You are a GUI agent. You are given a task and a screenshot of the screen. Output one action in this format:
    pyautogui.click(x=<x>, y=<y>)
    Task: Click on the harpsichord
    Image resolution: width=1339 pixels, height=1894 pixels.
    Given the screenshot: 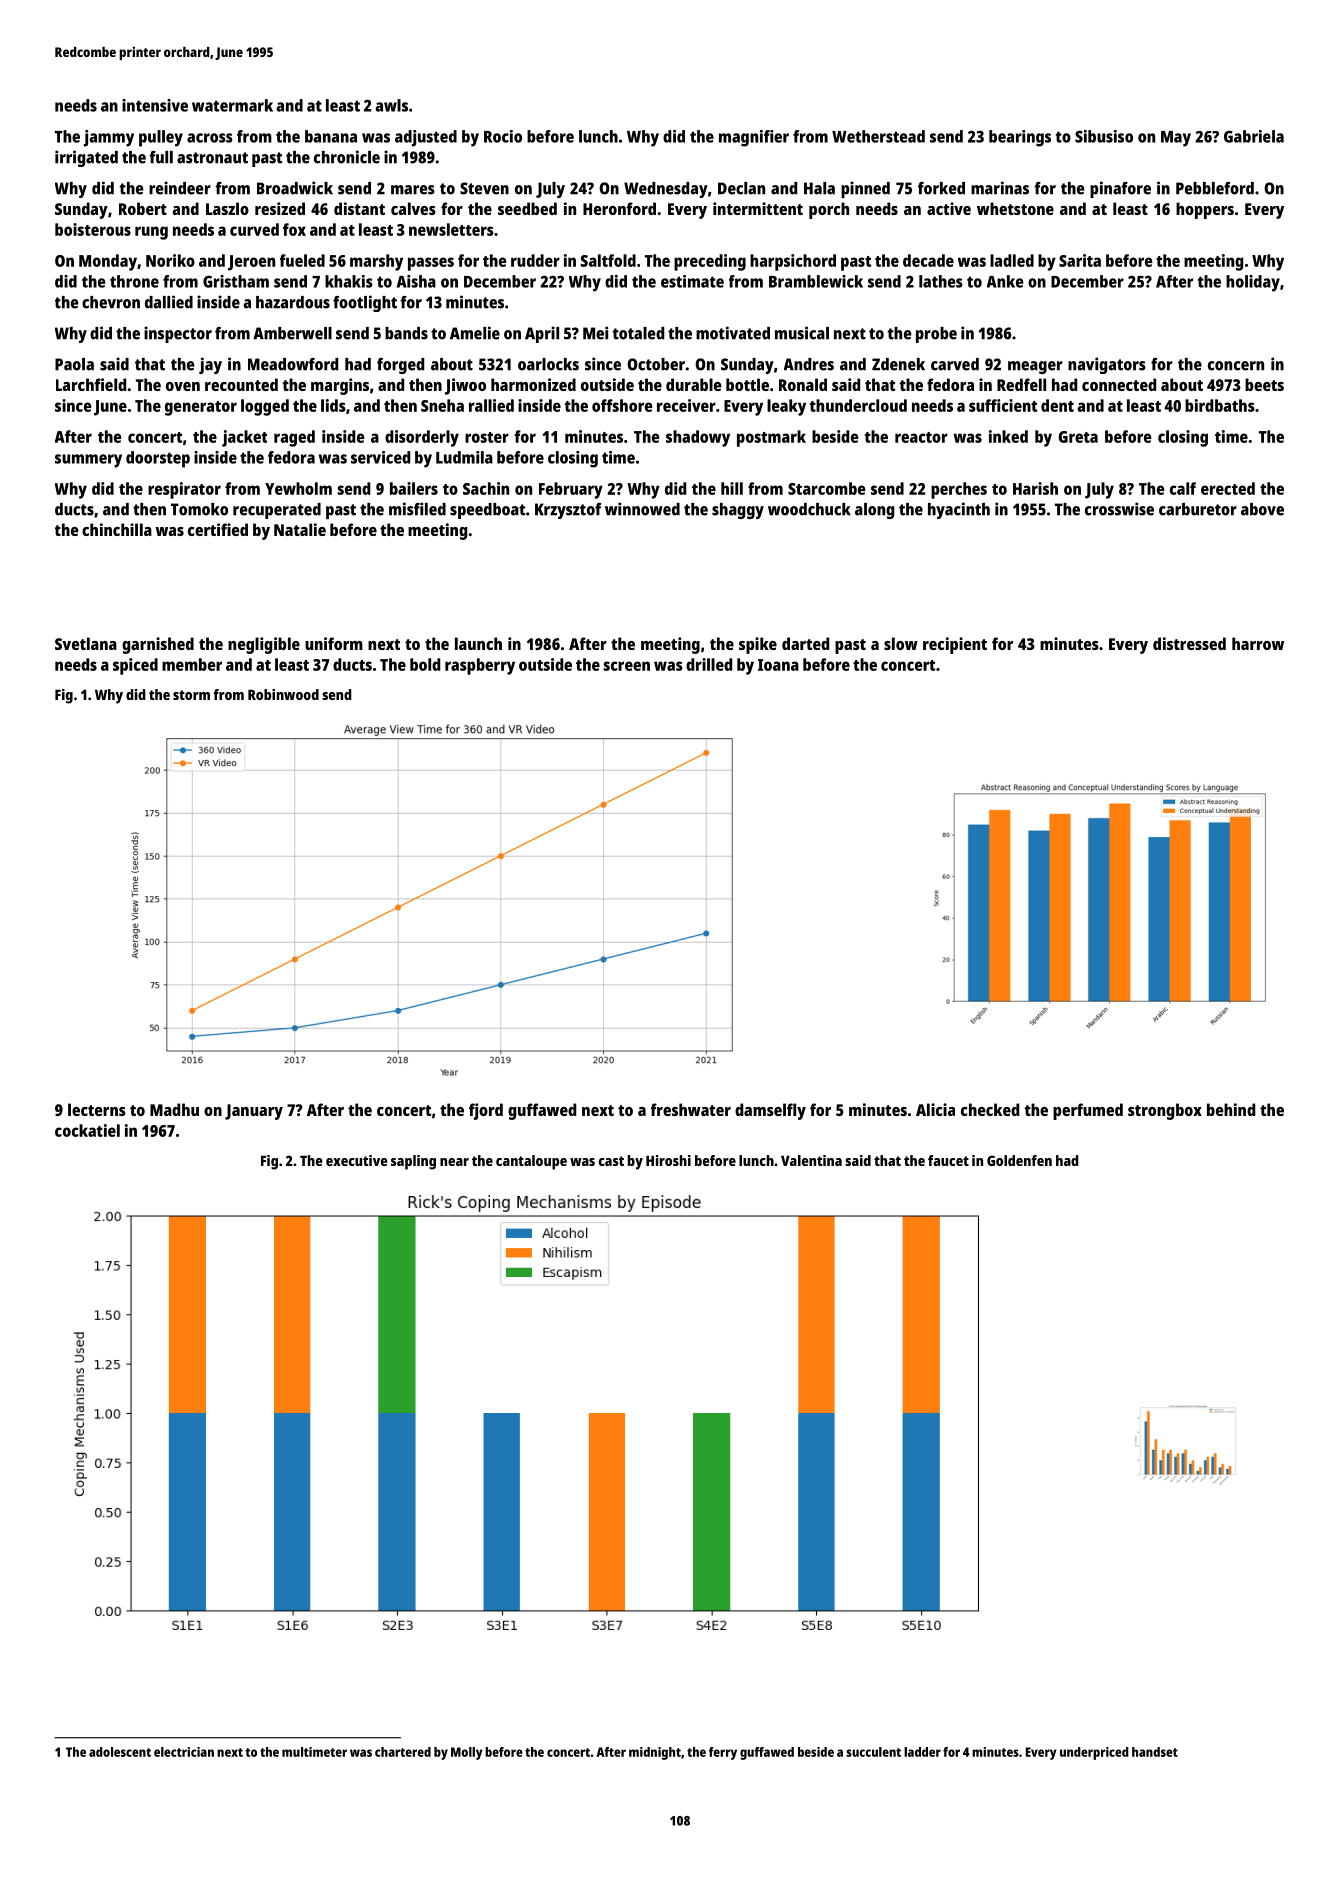 What is the action you would take?
    pyautogui.click(x=793, y=262)
